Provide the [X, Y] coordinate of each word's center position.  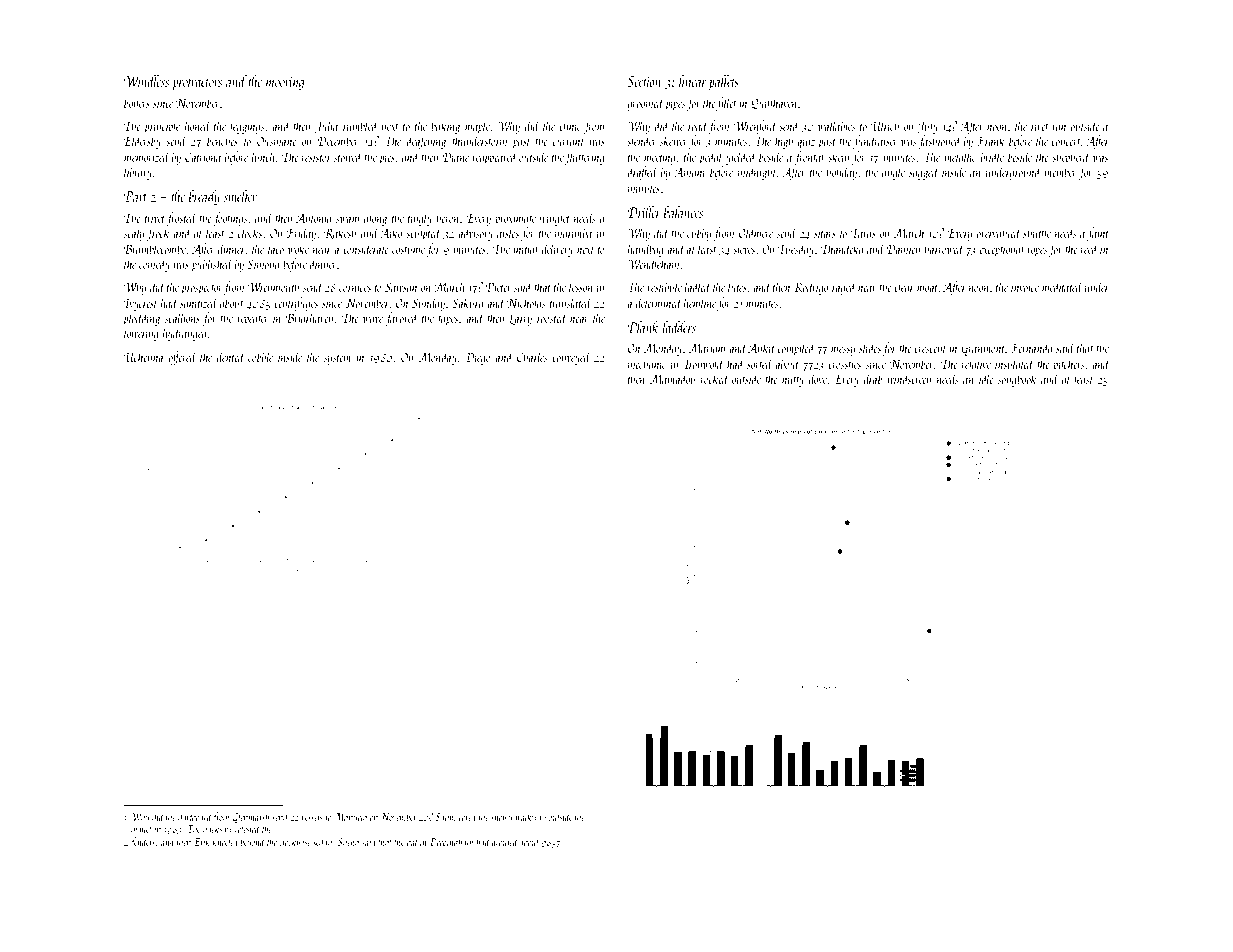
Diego [478, 358]
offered [182, 358]
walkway [530, 817]
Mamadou [672, 378]
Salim [445, 816]
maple [478, 127]
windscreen [909, 378]
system [337, 360]
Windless [146, 81]
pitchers [1068, 365]
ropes [1037, 252]
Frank [991, 140]
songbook [1017, 380]
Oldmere [756, 232]
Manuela [350, 816]
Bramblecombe [155, 248]
